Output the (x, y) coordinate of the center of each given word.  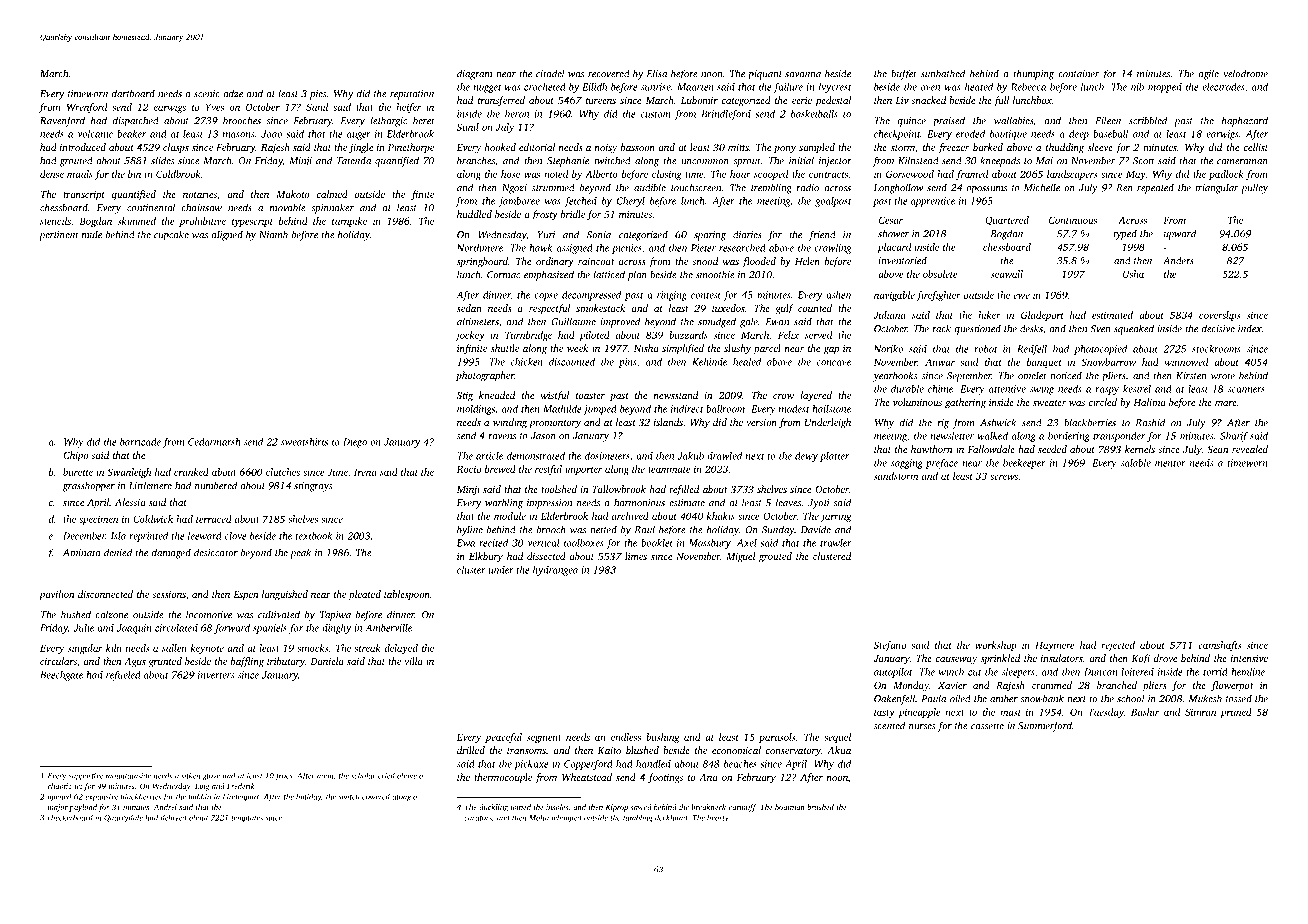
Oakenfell (894, 699)
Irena (365, 472)
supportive (86, 777)
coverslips (1219, 316)
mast (1010, 713)
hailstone (831, 409)
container (1078, 74)
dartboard (133, 93)
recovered (609, 73)
